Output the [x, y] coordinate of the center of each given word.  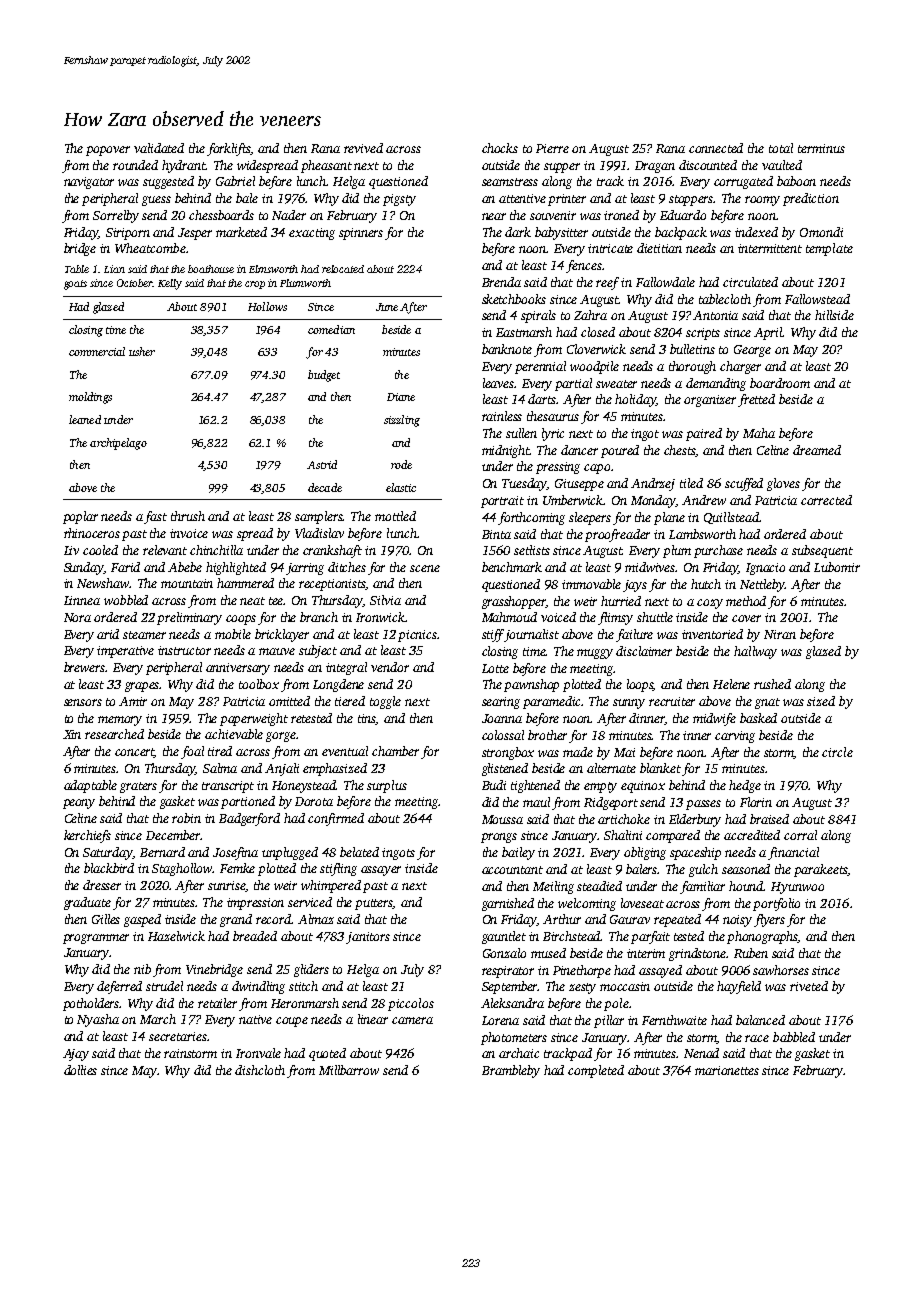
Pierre [552, 148]
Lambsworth [702, 534]
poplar [80, 517]
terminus [821, 148]
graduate [87, 903]
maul [536, 802]
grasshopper [514, 602]
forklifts [229, 149]
